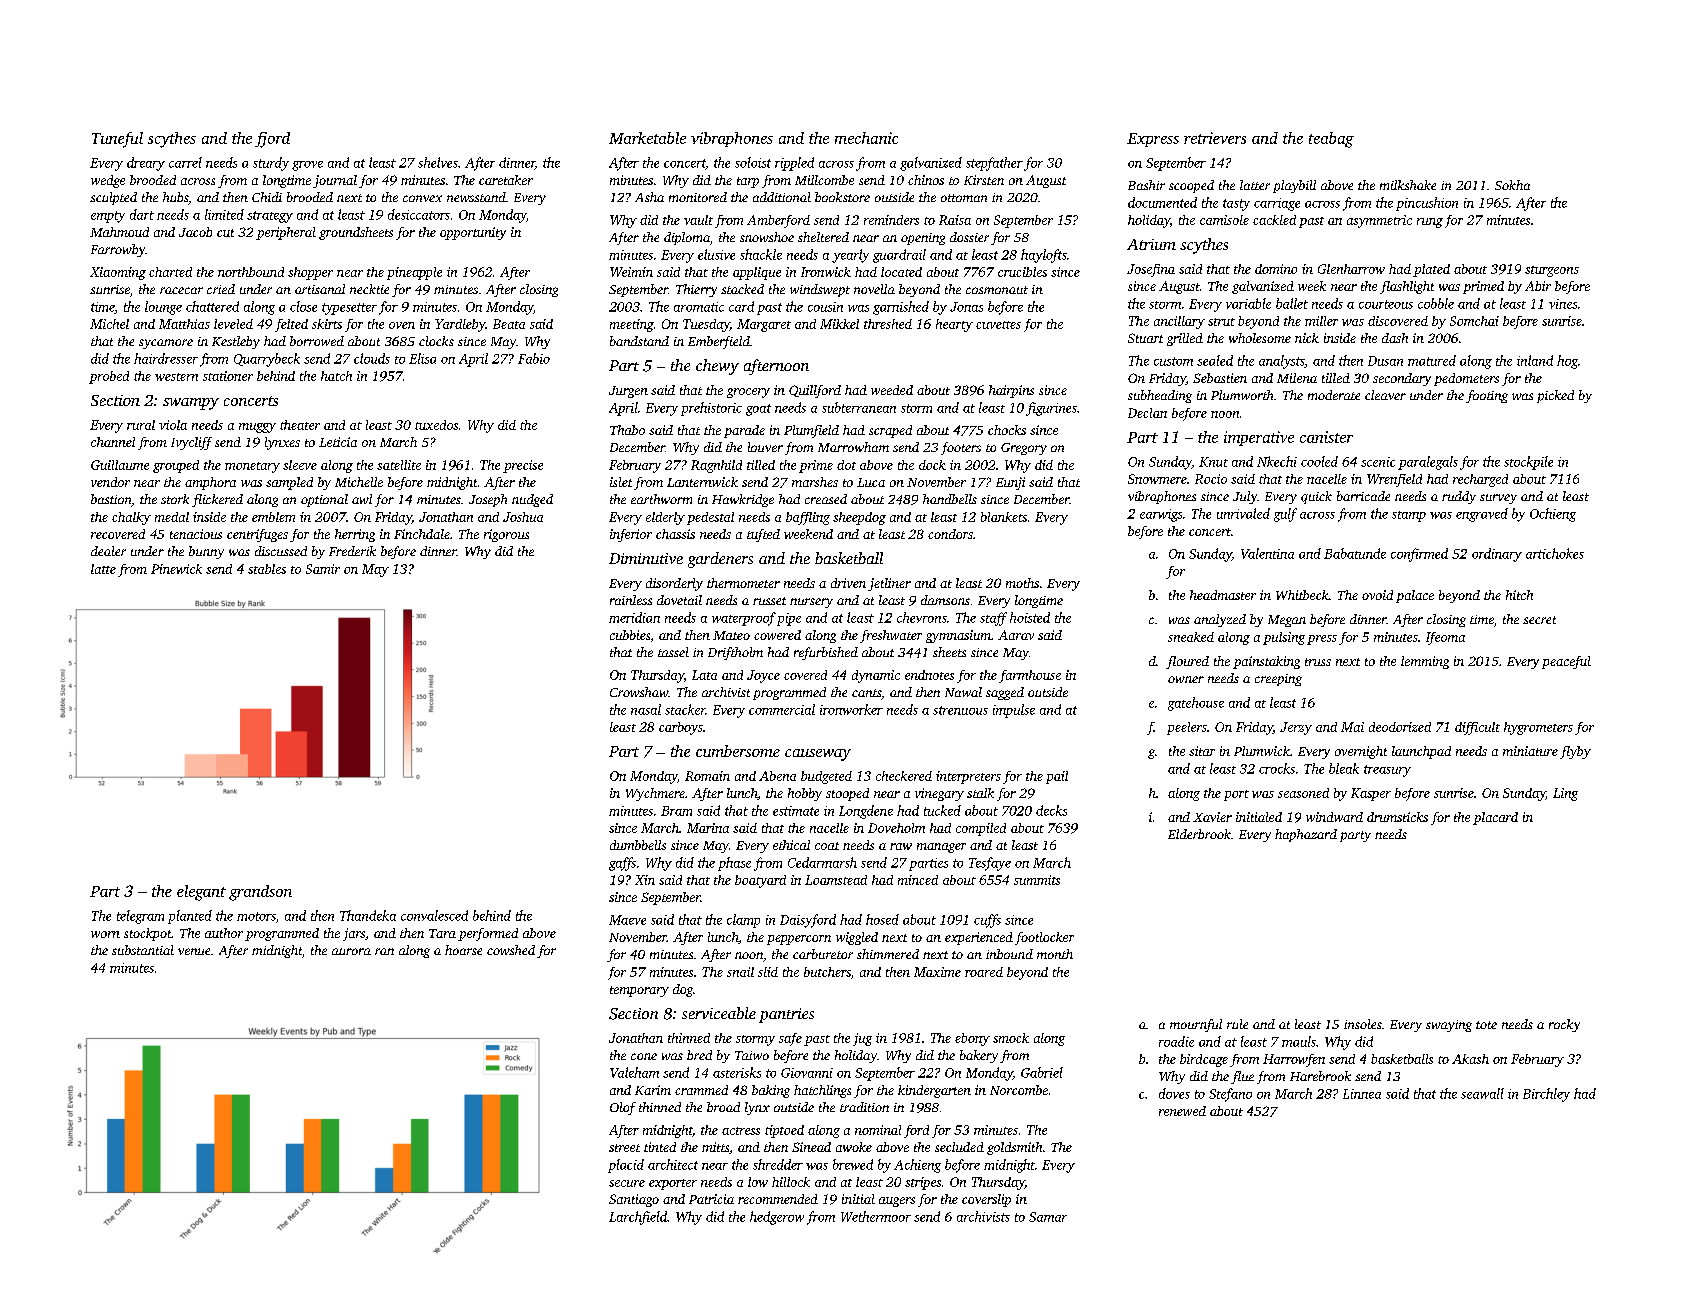 Image resolution: width=1690 pixels, height=1306 pixels. I want to click on retrievers, so click(1215, 138).
